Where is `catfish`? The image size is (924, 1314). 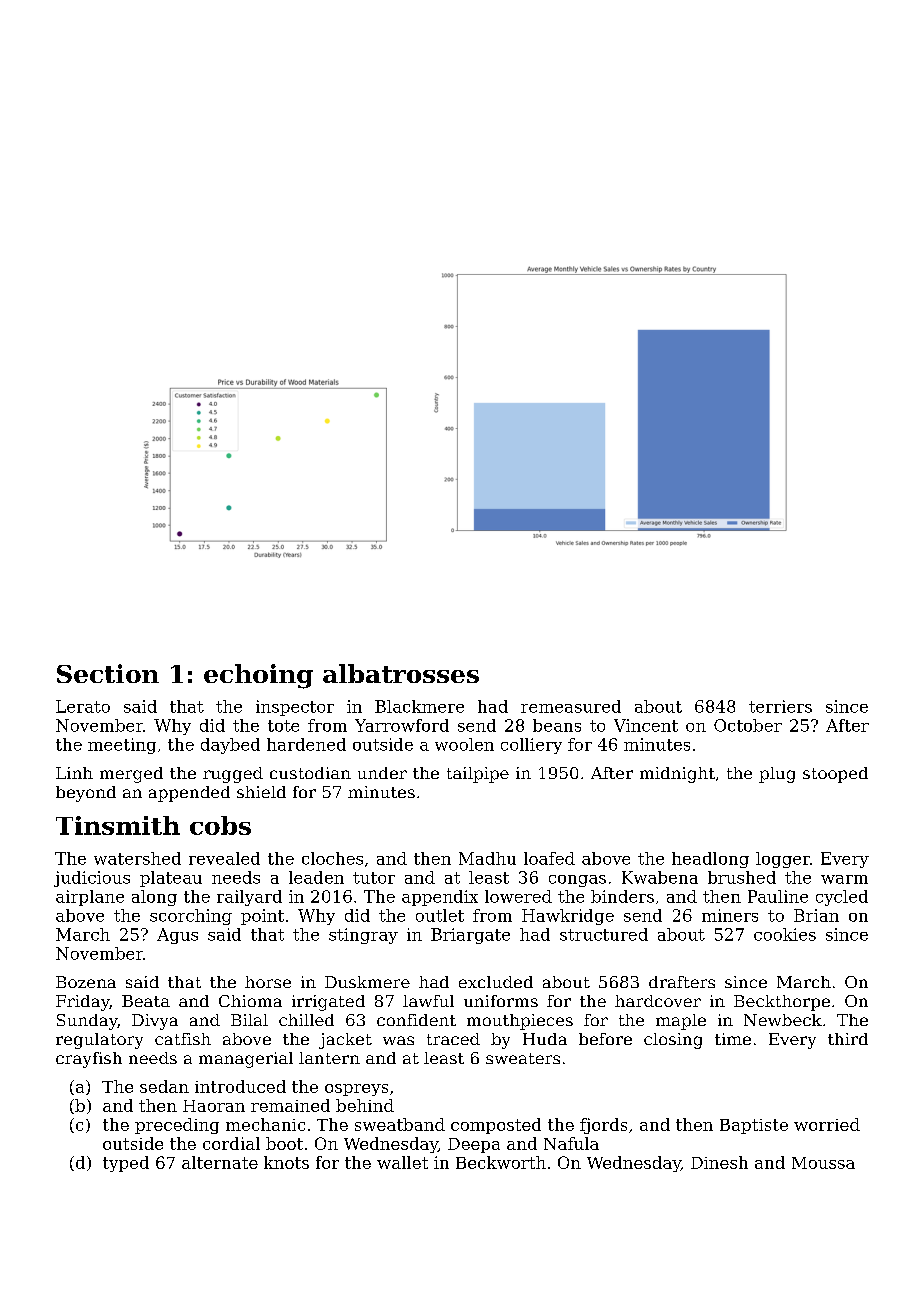
catfish is located at coordinates (183, 1039).
